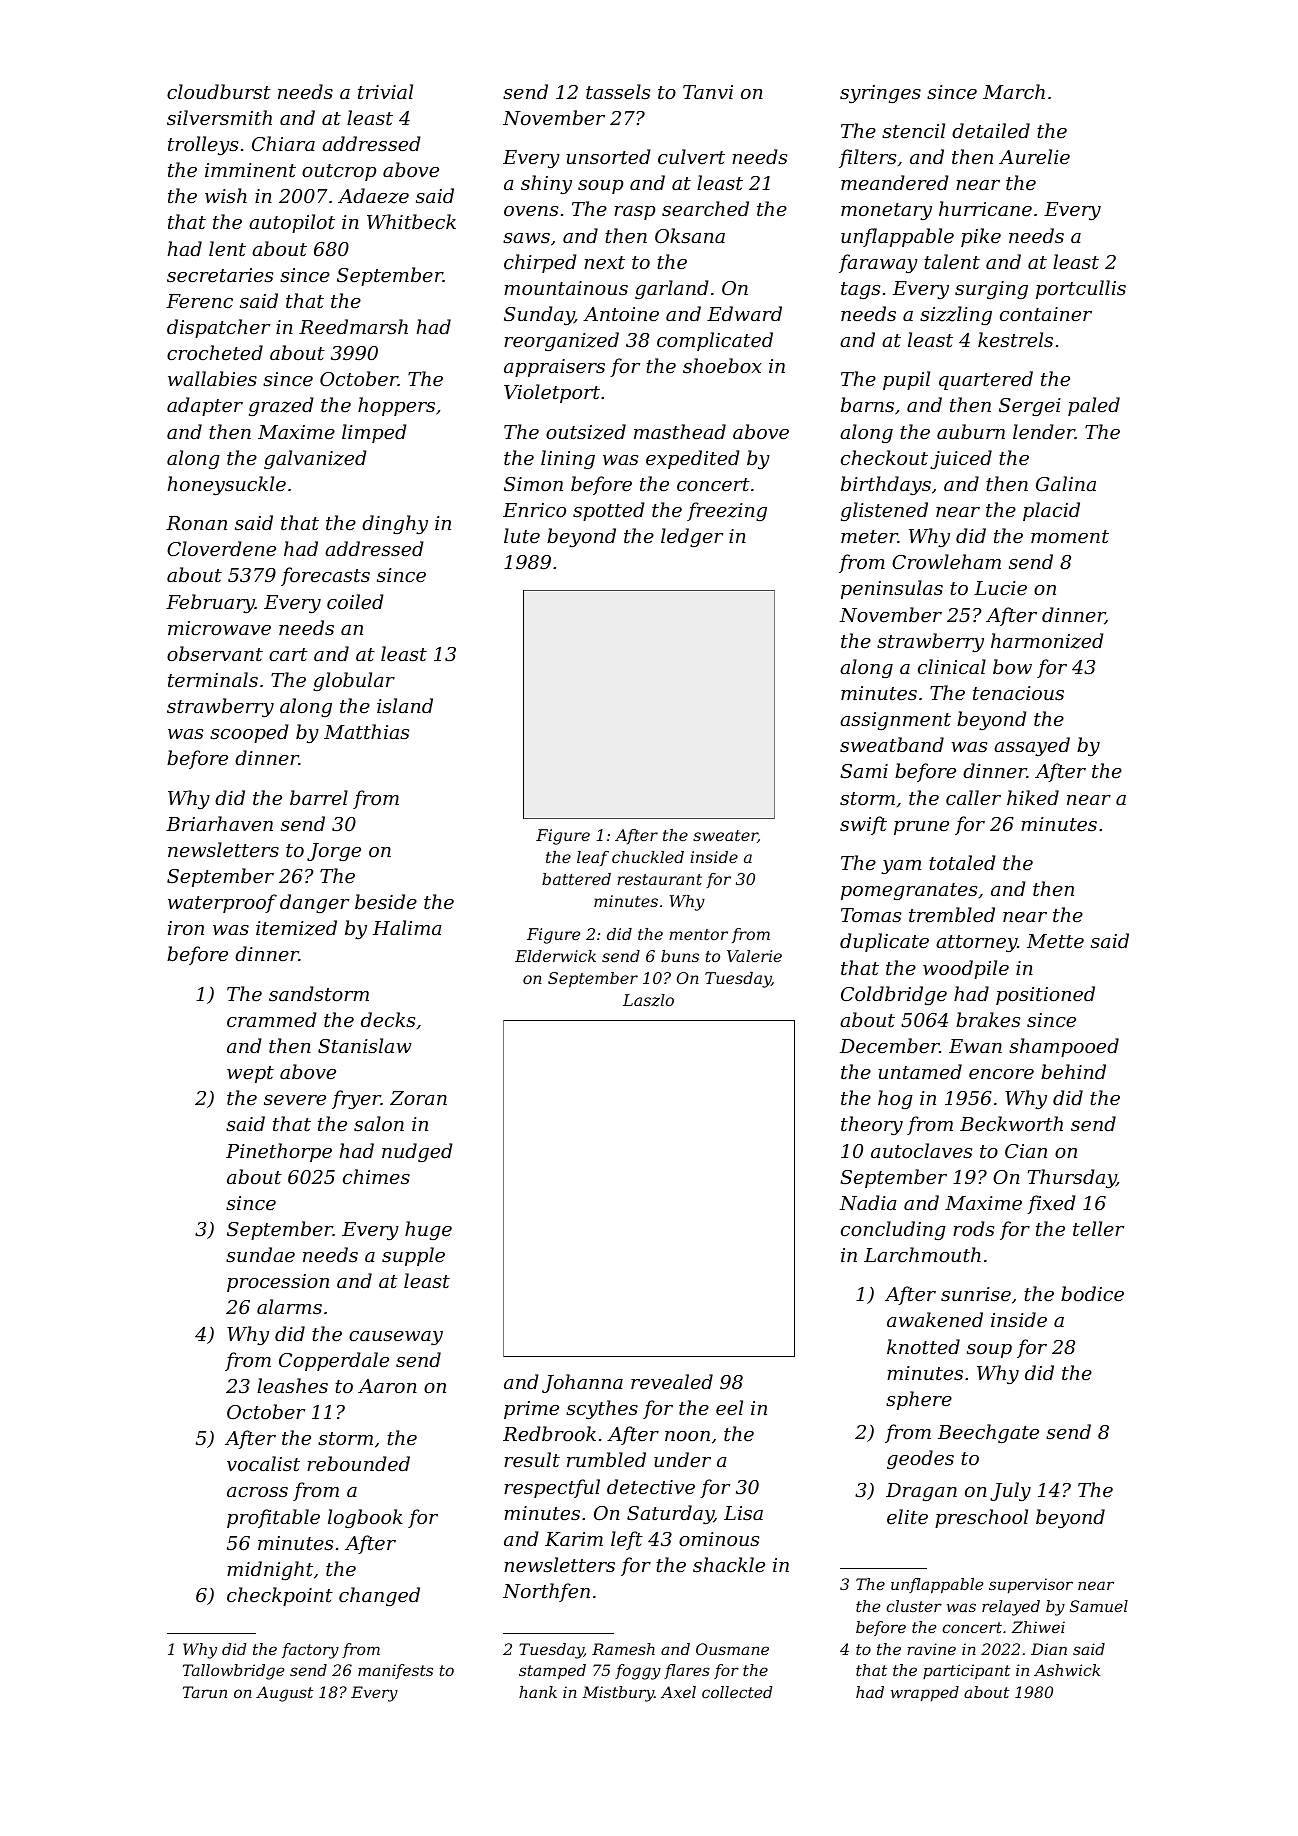 The width and height of the page is (1298, 1836). I want to click on Axel, so click(678, 1692).
